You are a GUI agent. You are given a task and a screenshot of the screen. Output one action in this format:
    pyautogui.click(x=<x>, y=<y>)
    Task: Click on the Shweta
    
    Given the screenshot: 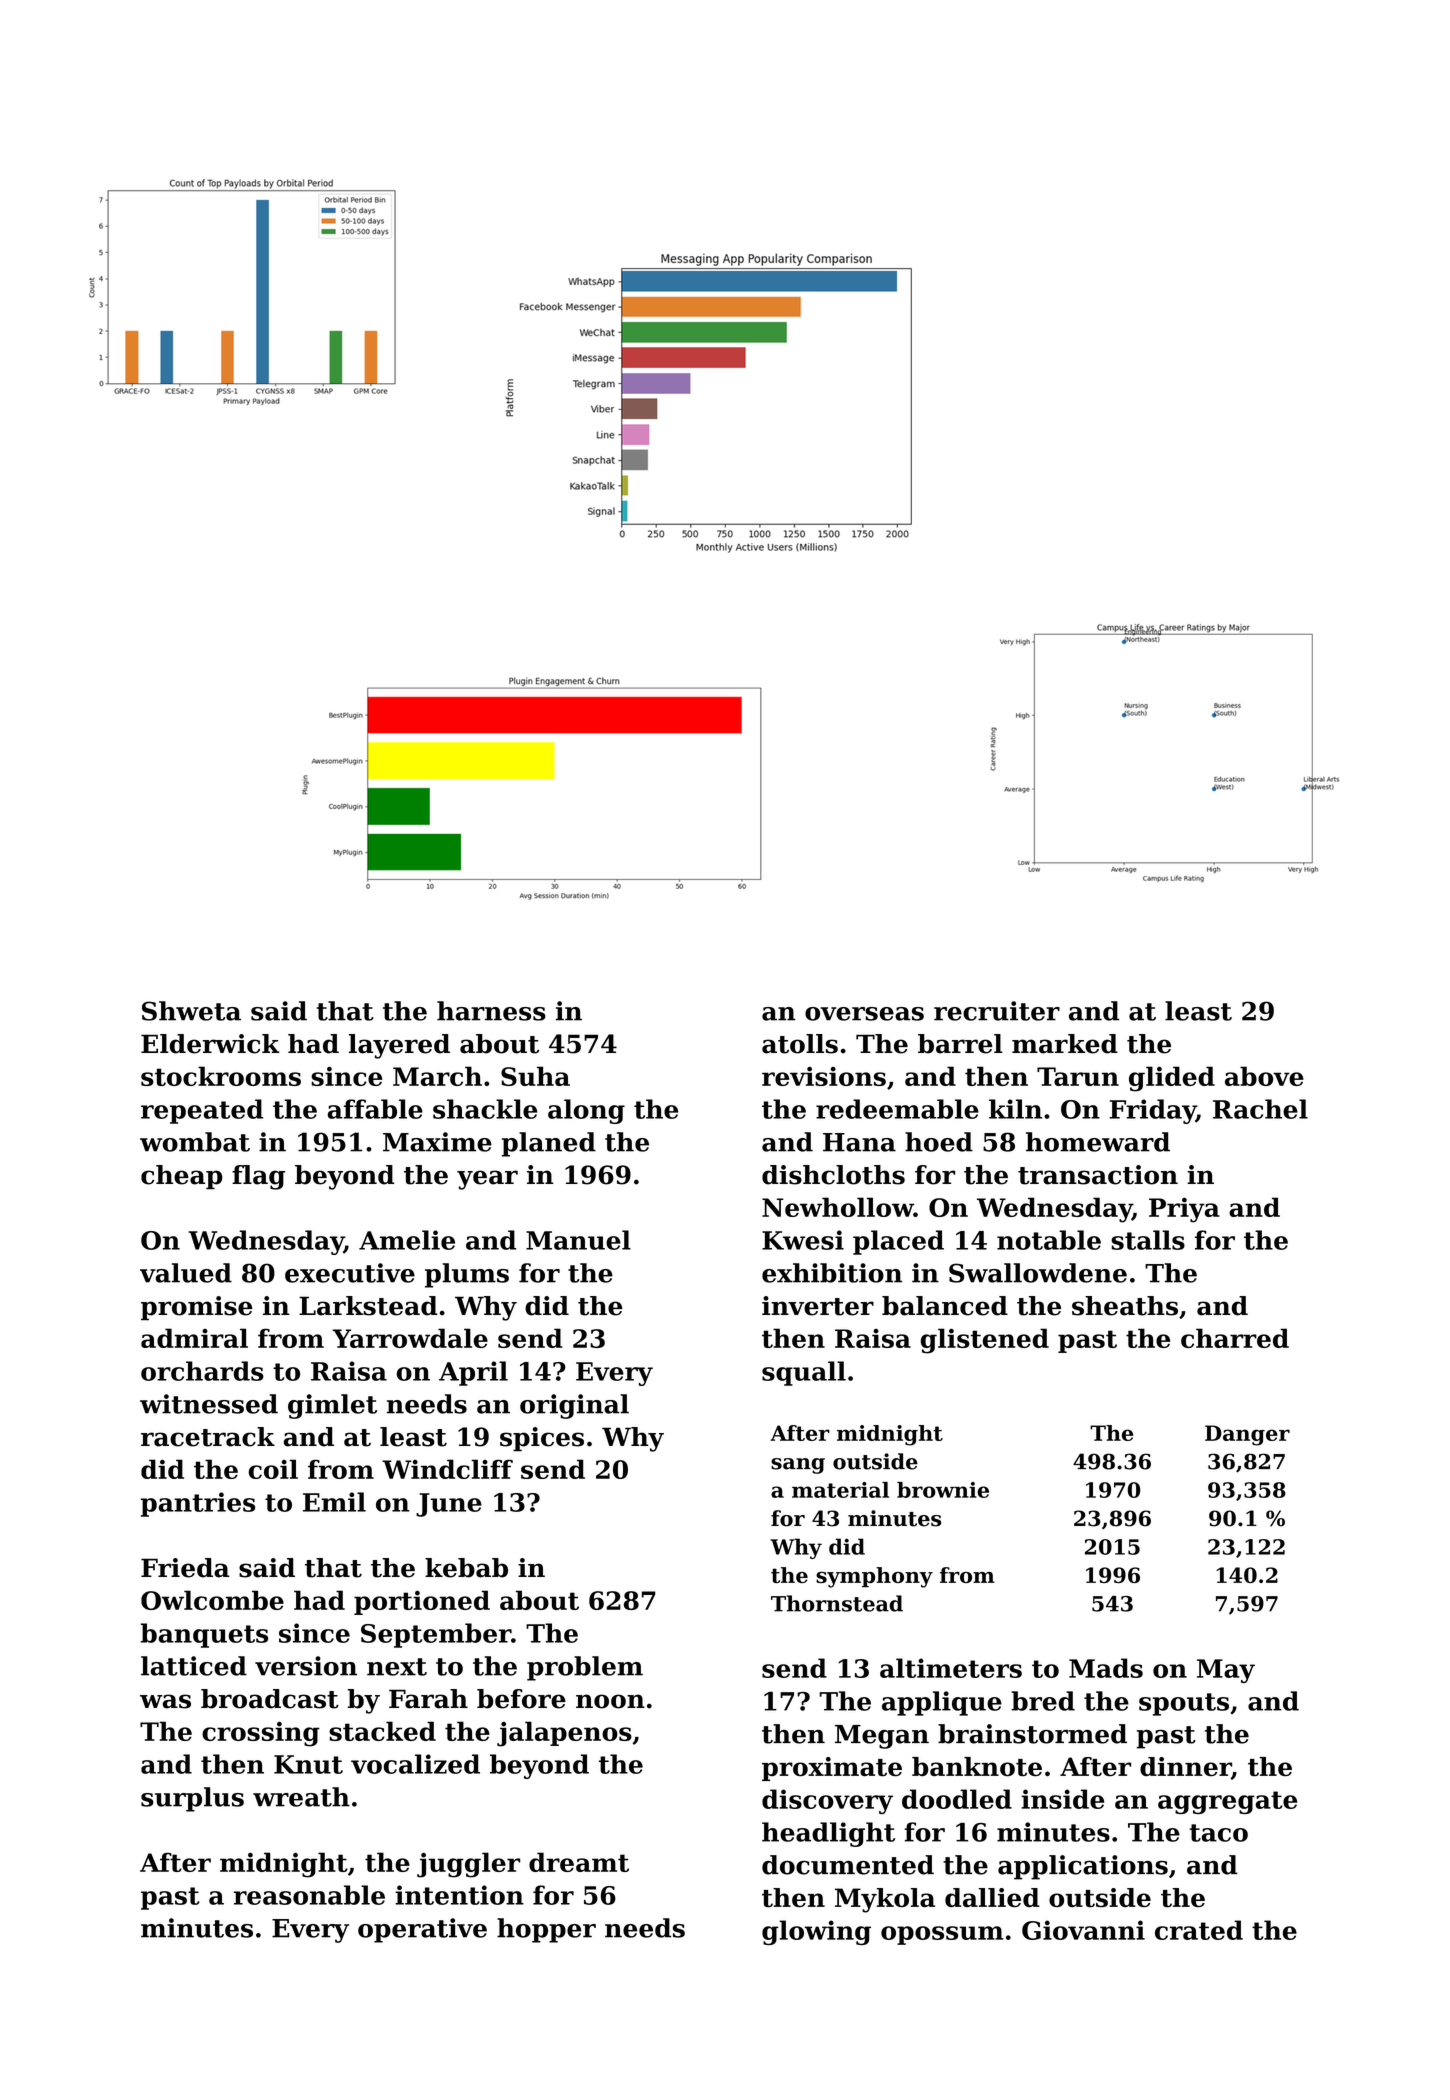 What is the action you would take?
    pyautogui.click(x=191, y=1011)
